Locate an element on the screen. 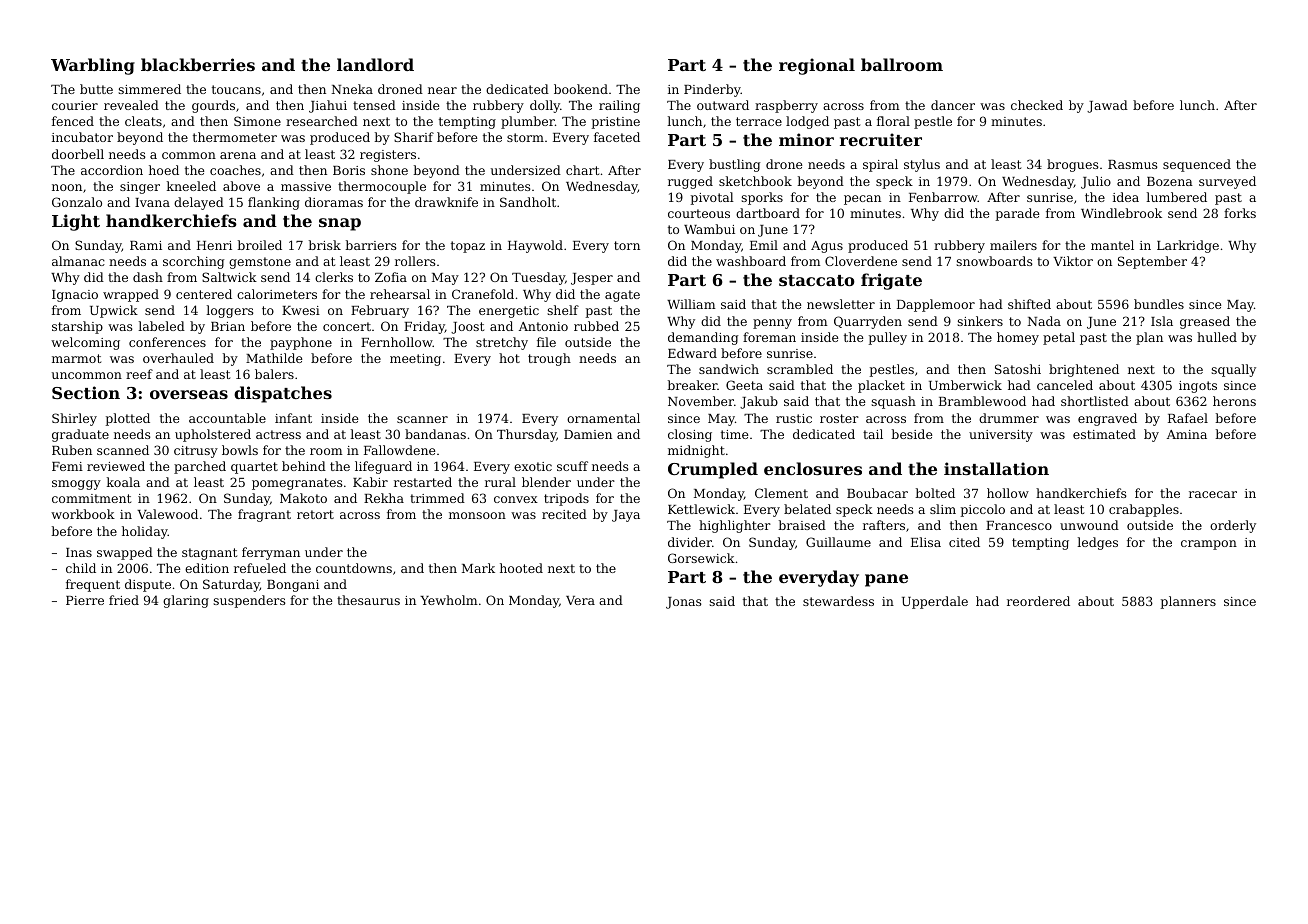  landlord is located at coordinates (375, 64).
